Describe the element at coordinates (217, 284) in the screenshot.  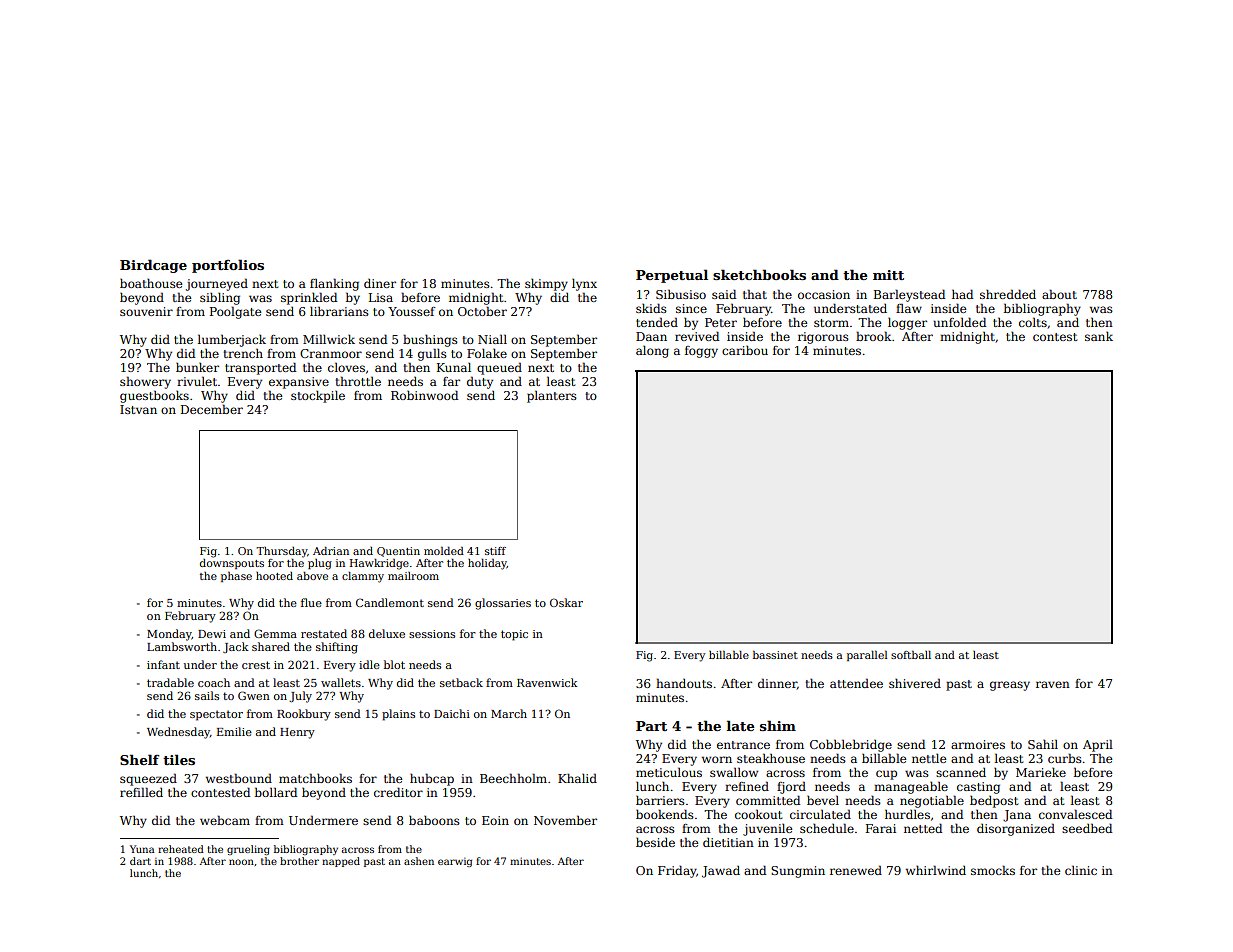
I see `journeyed` at that location.
